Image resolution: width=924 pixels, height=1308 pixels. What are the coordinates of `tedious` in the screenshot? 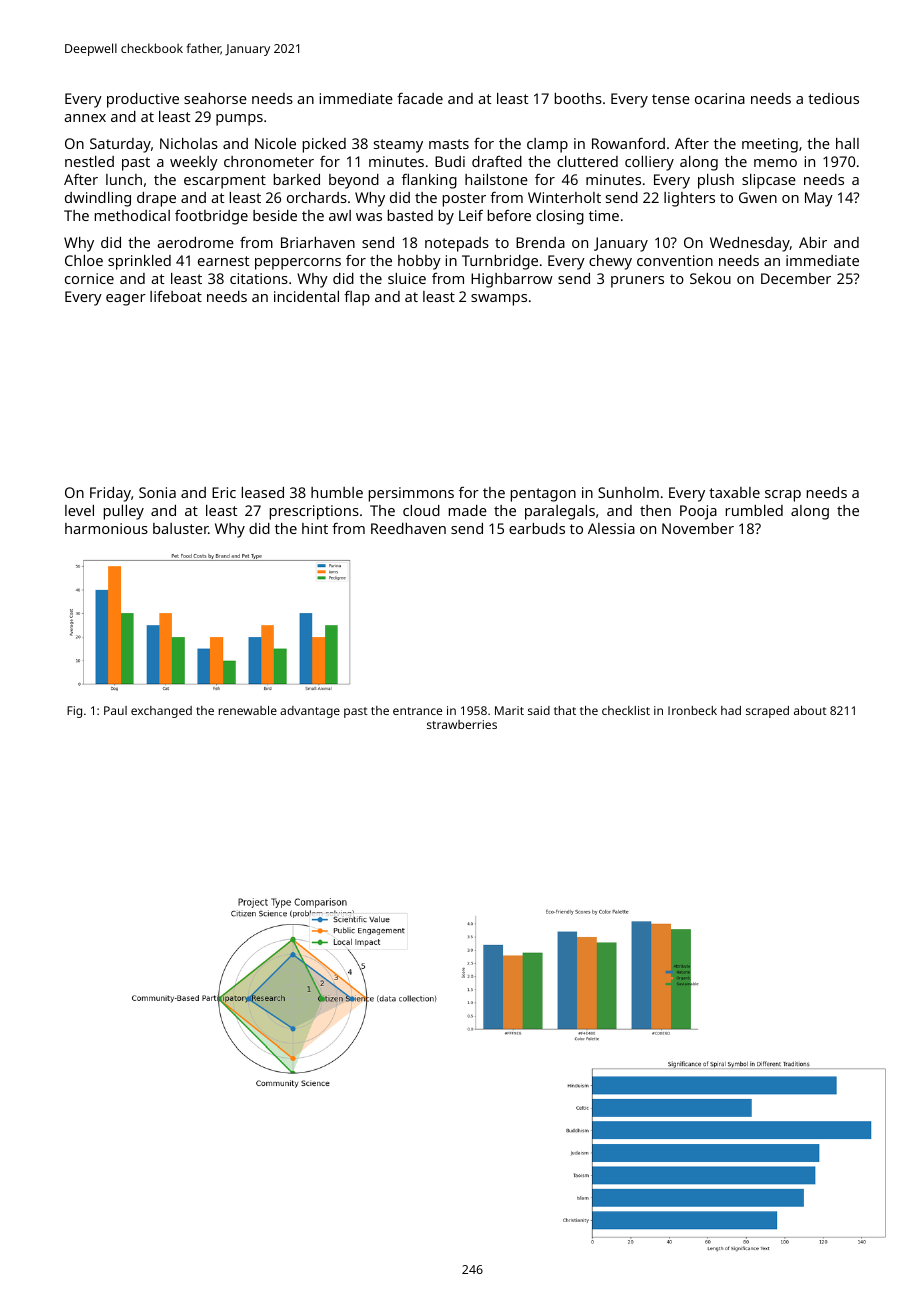 It's located at (833, 98).
